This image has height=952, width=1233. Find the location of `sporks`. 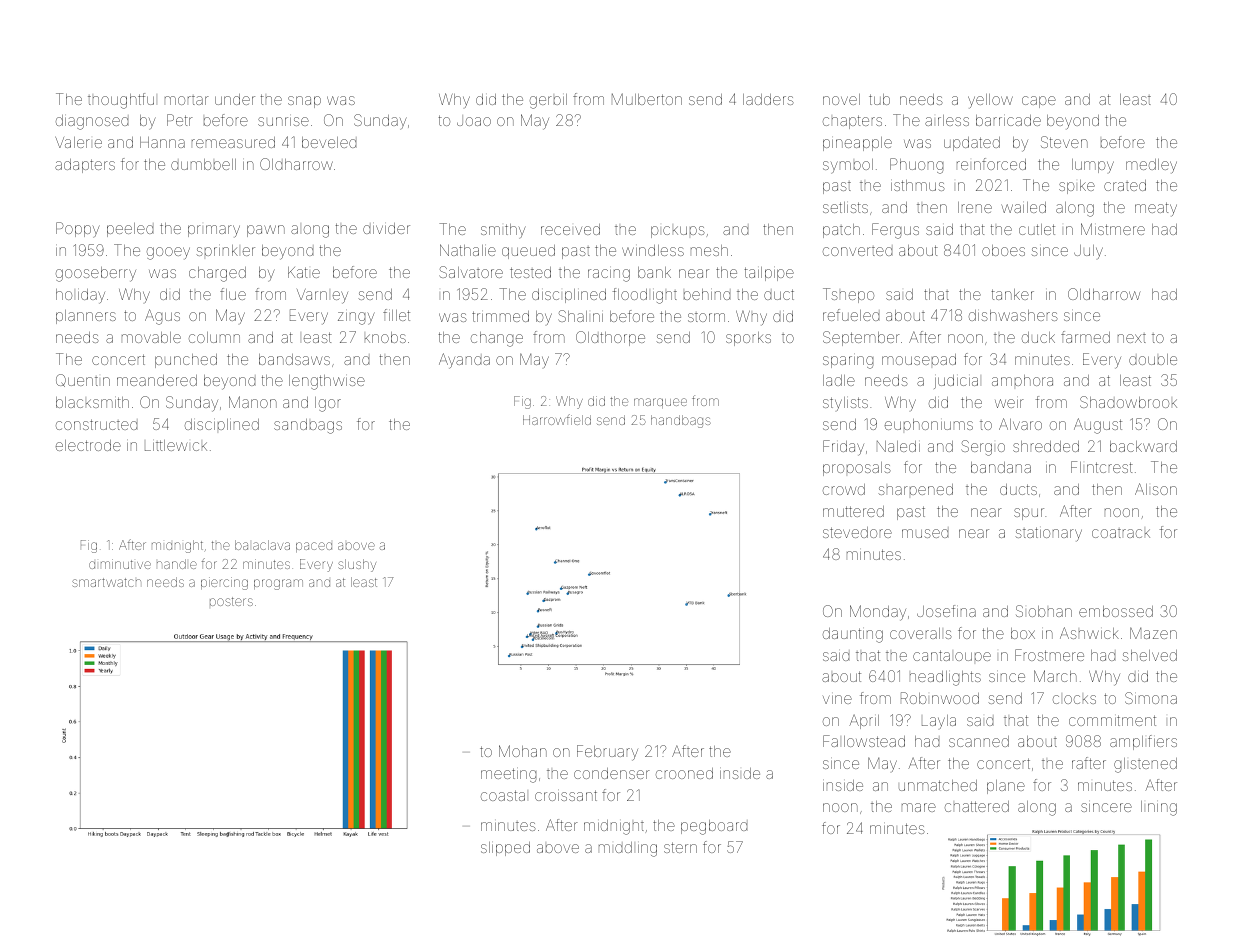

sporks is located at coordinates (748, 339).
